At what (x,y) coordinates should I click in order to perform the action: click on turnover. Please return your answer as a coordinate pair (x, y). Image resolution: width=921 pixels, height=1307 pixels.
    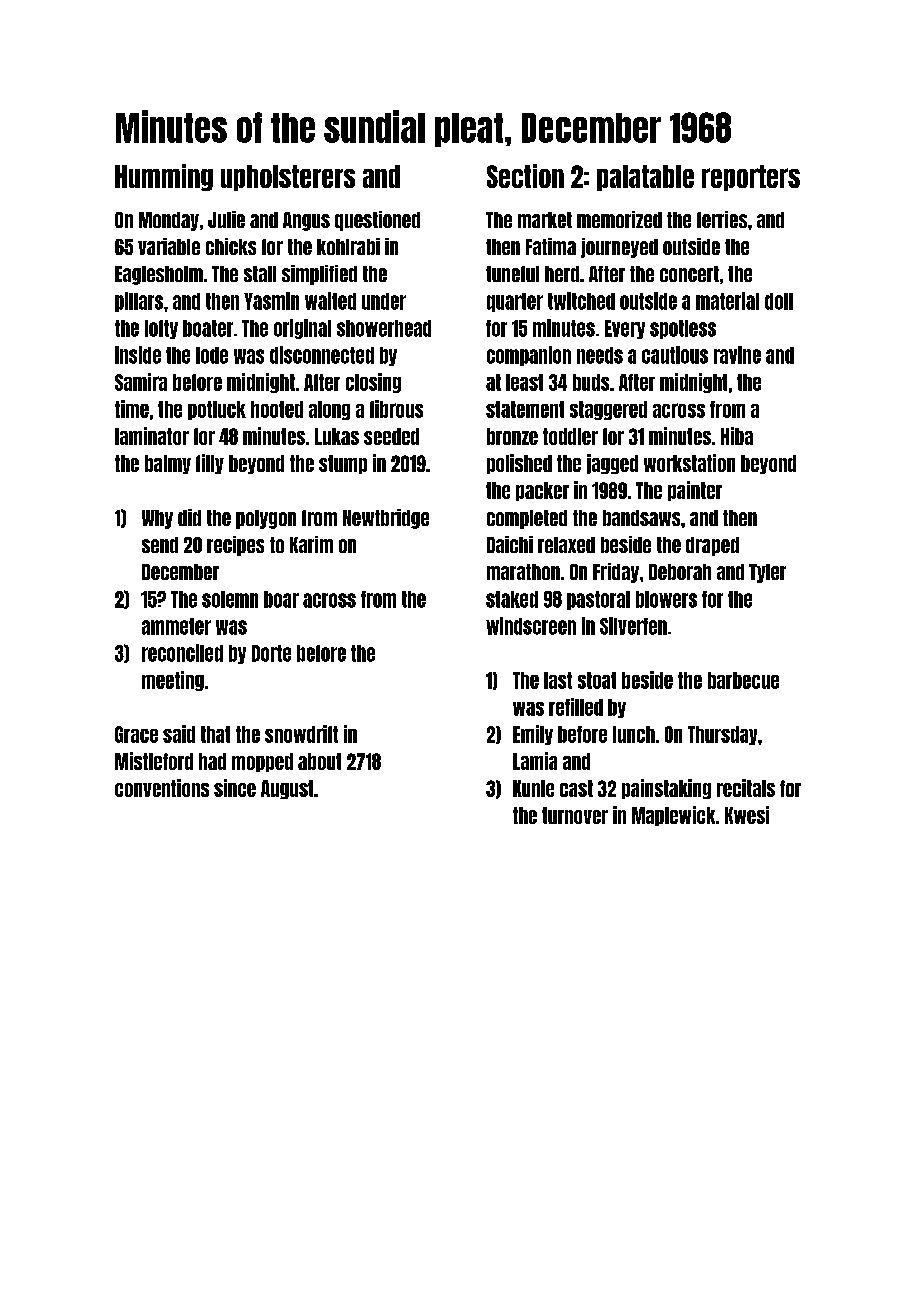
    Looking at the image, I should click on (575, 815).
